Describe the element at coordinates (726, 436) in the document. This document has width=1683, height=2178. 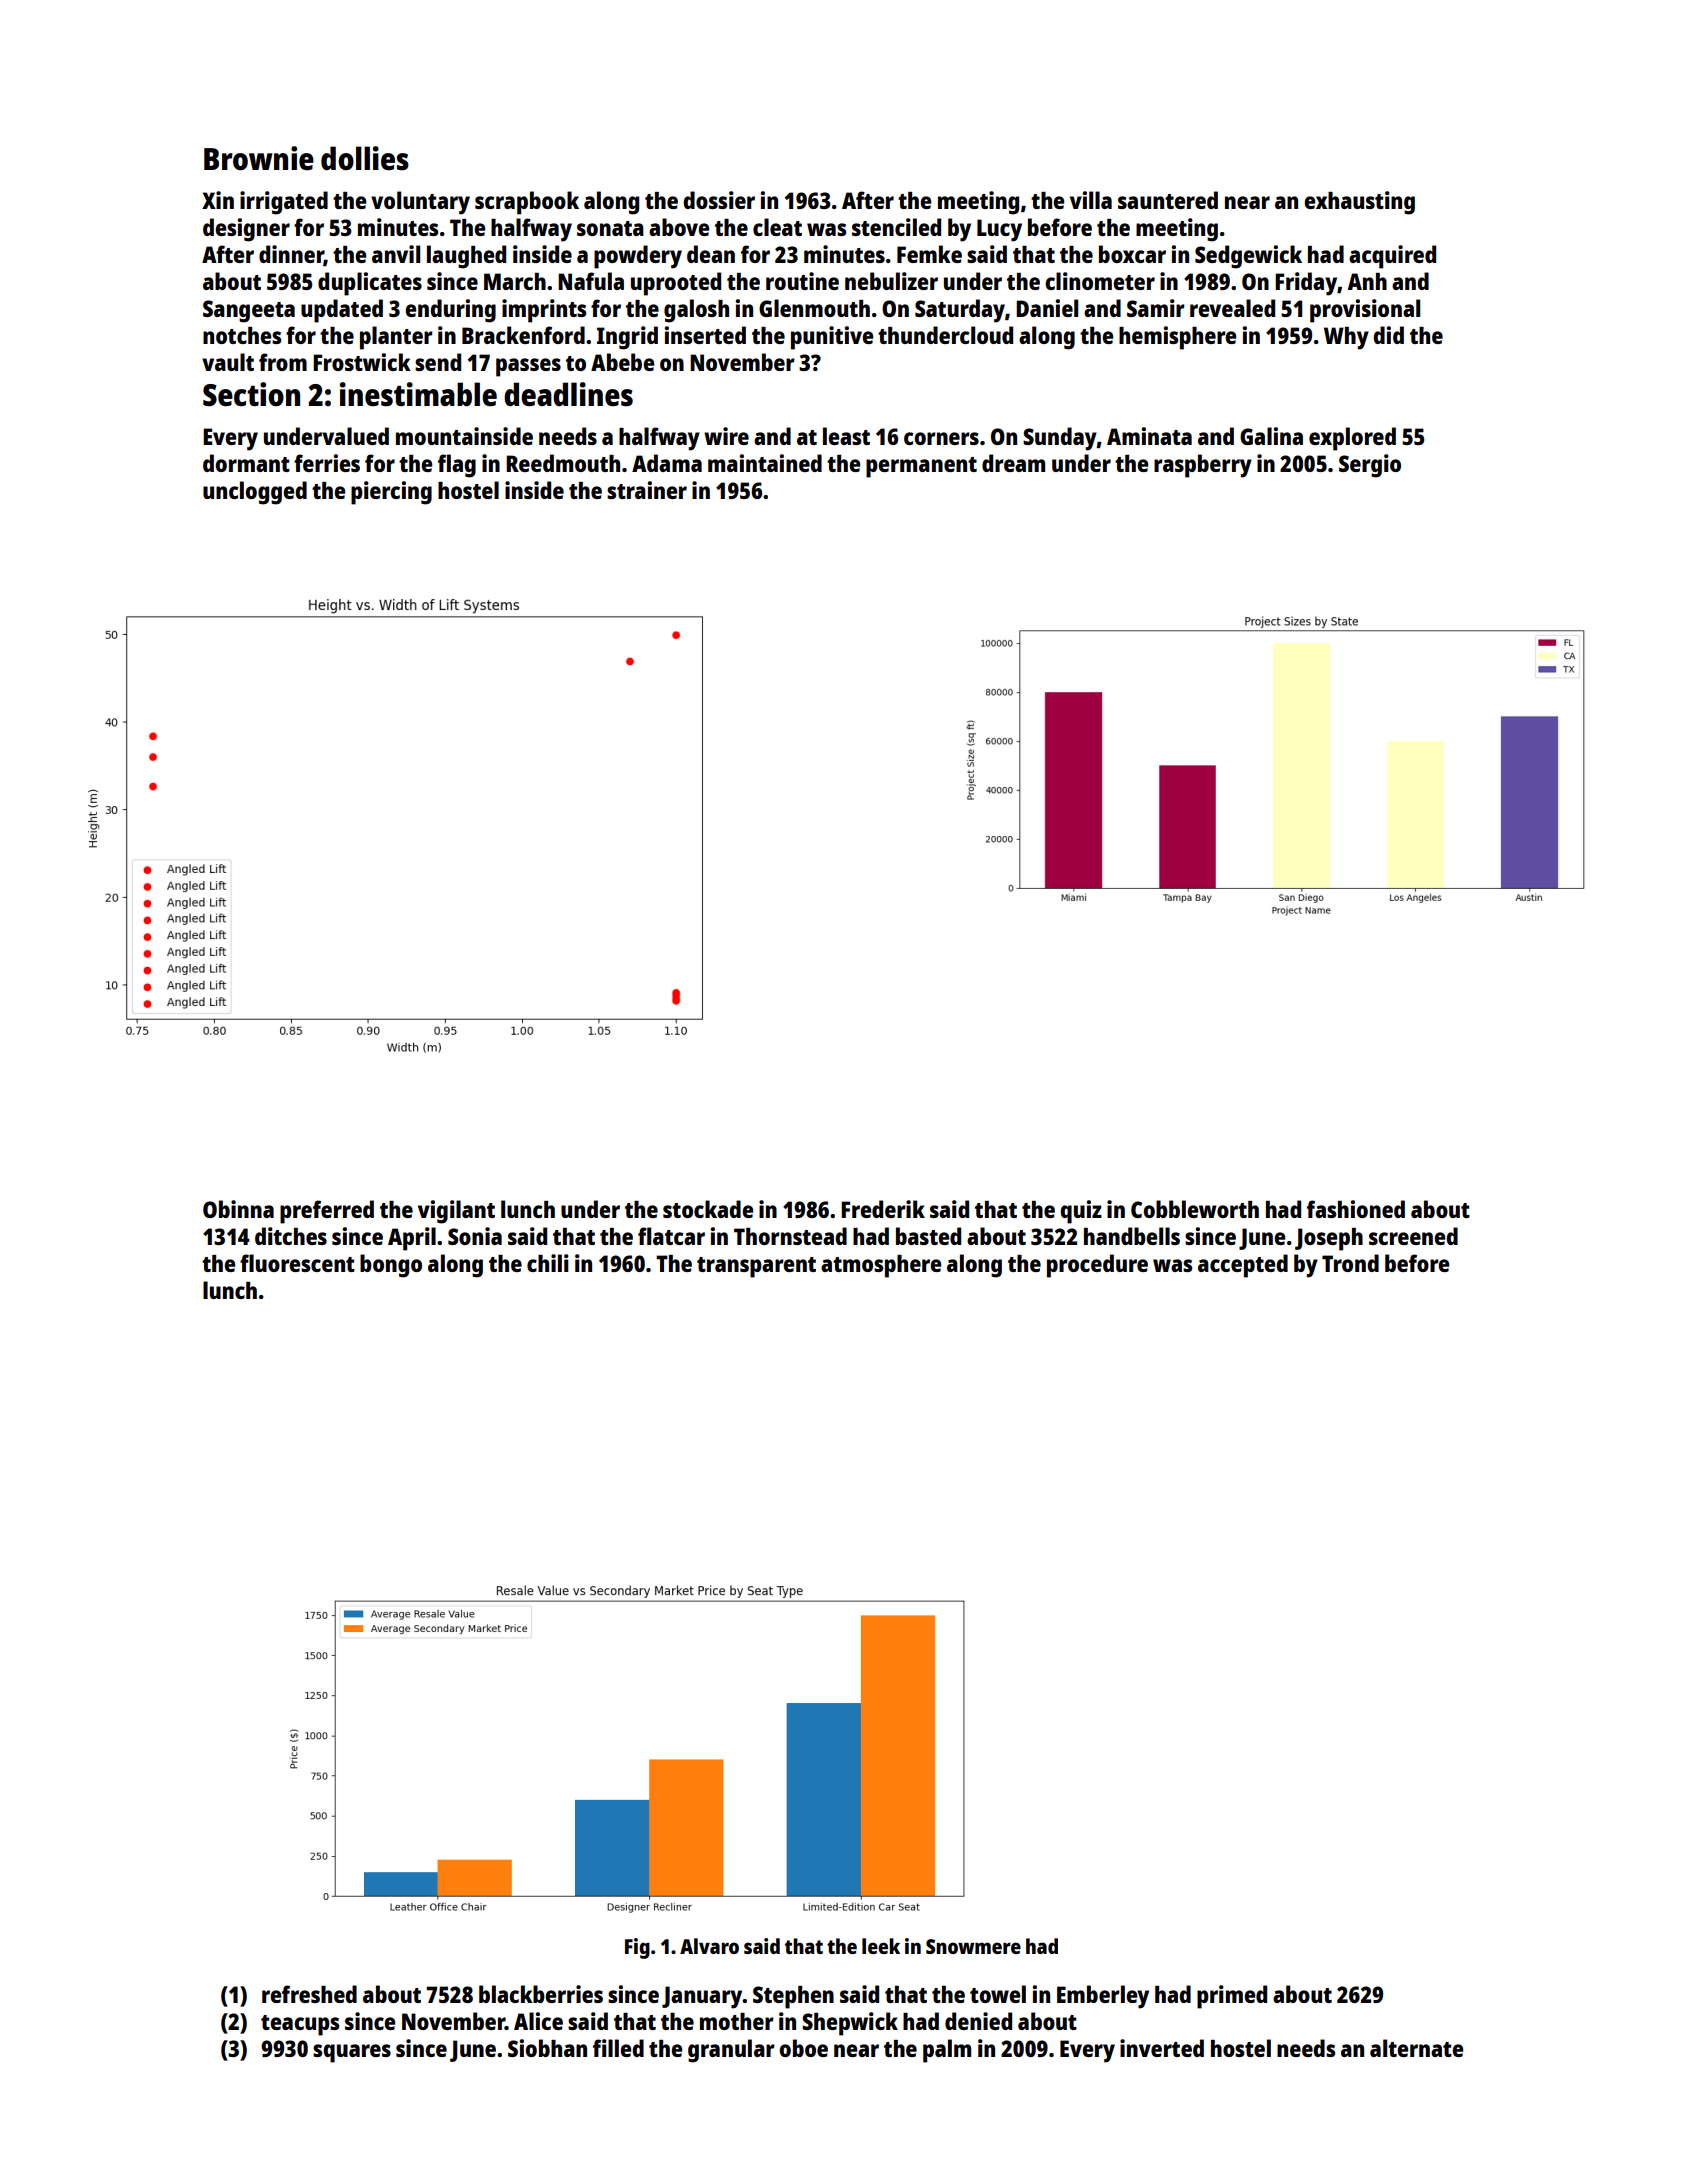
I see `wire` at that location.
